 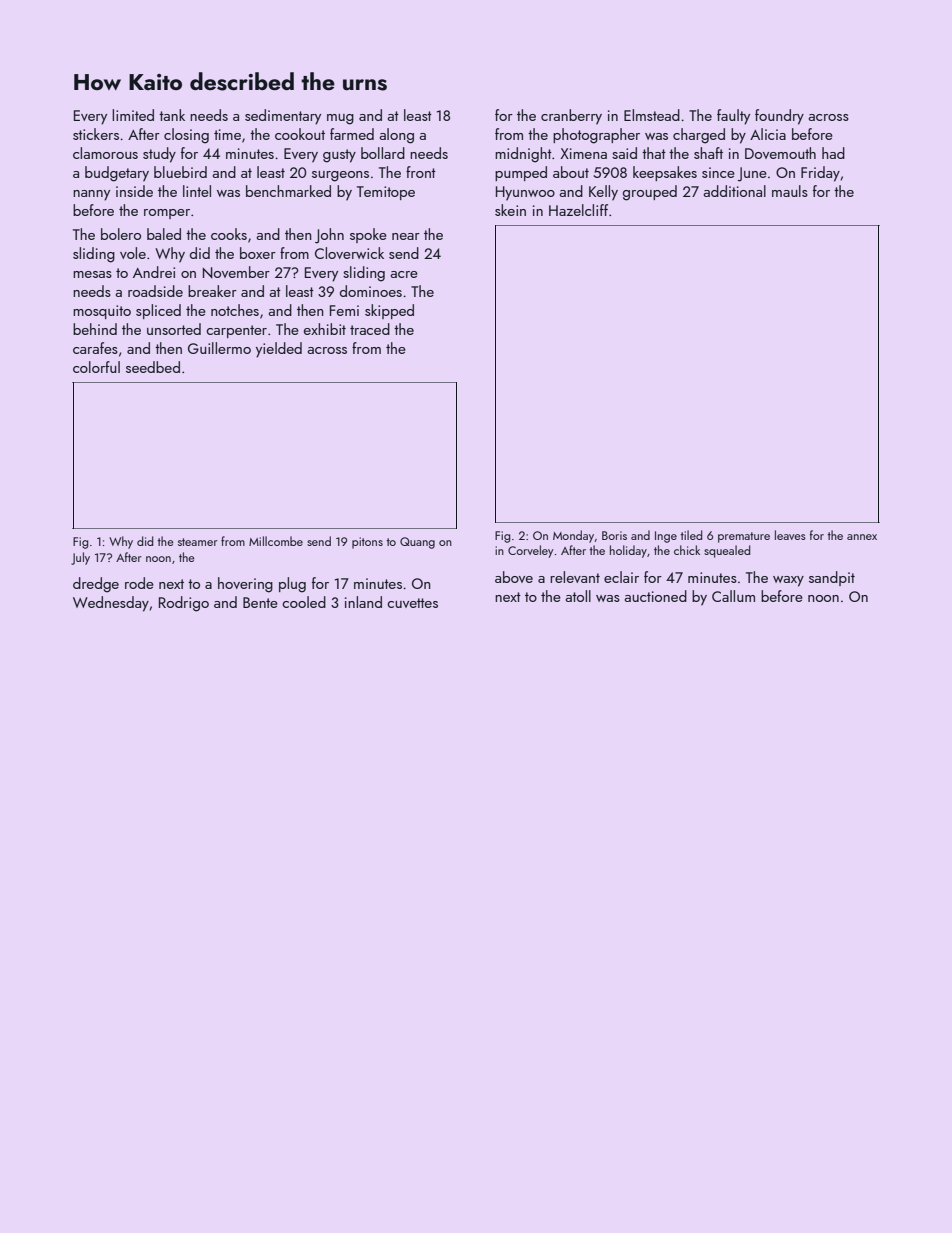 I want to click on mauls, so click(x=790, y=191).
